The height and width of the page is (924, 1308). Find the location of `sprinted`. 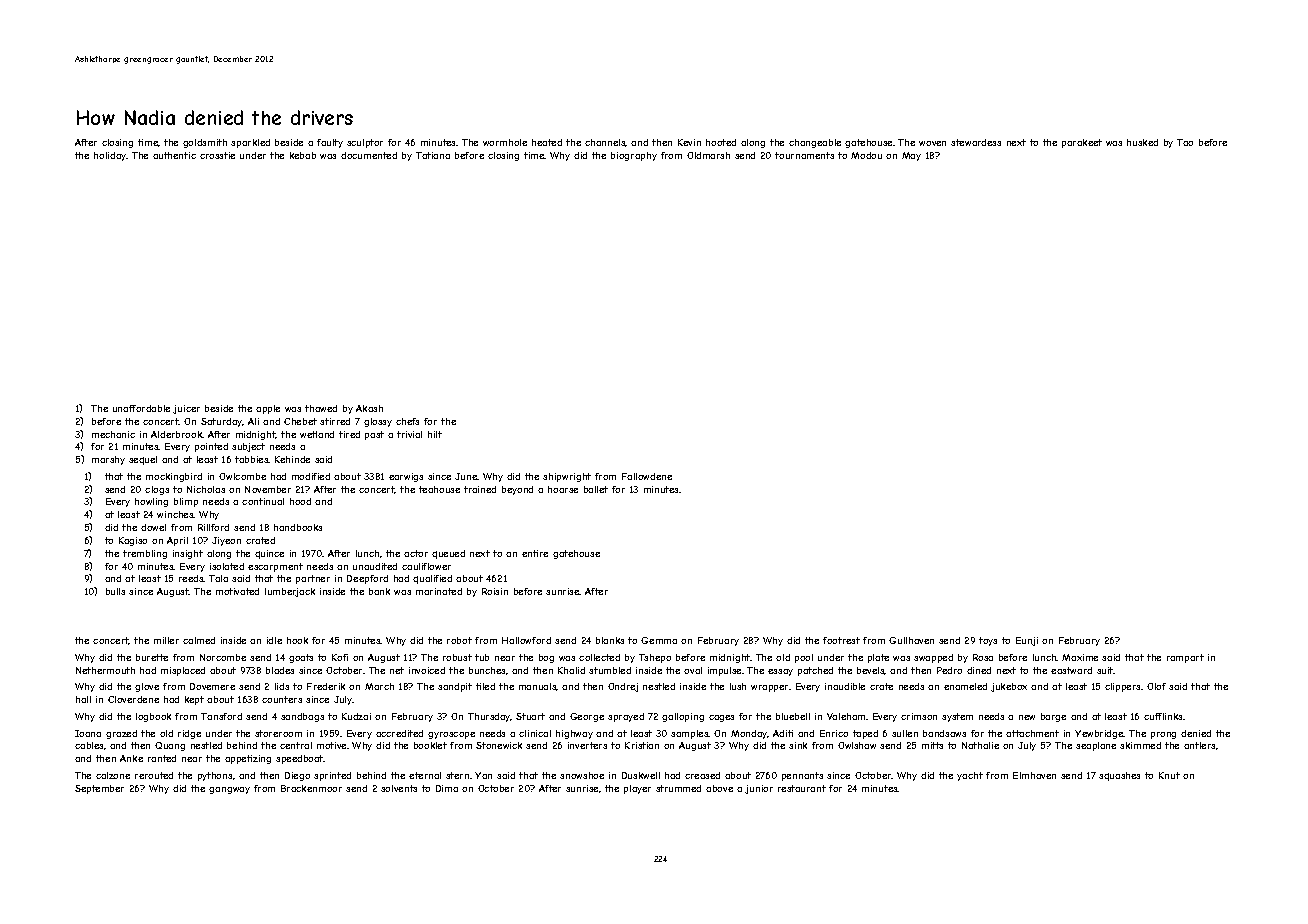

sprinted is located at coordinates (332, 776).
